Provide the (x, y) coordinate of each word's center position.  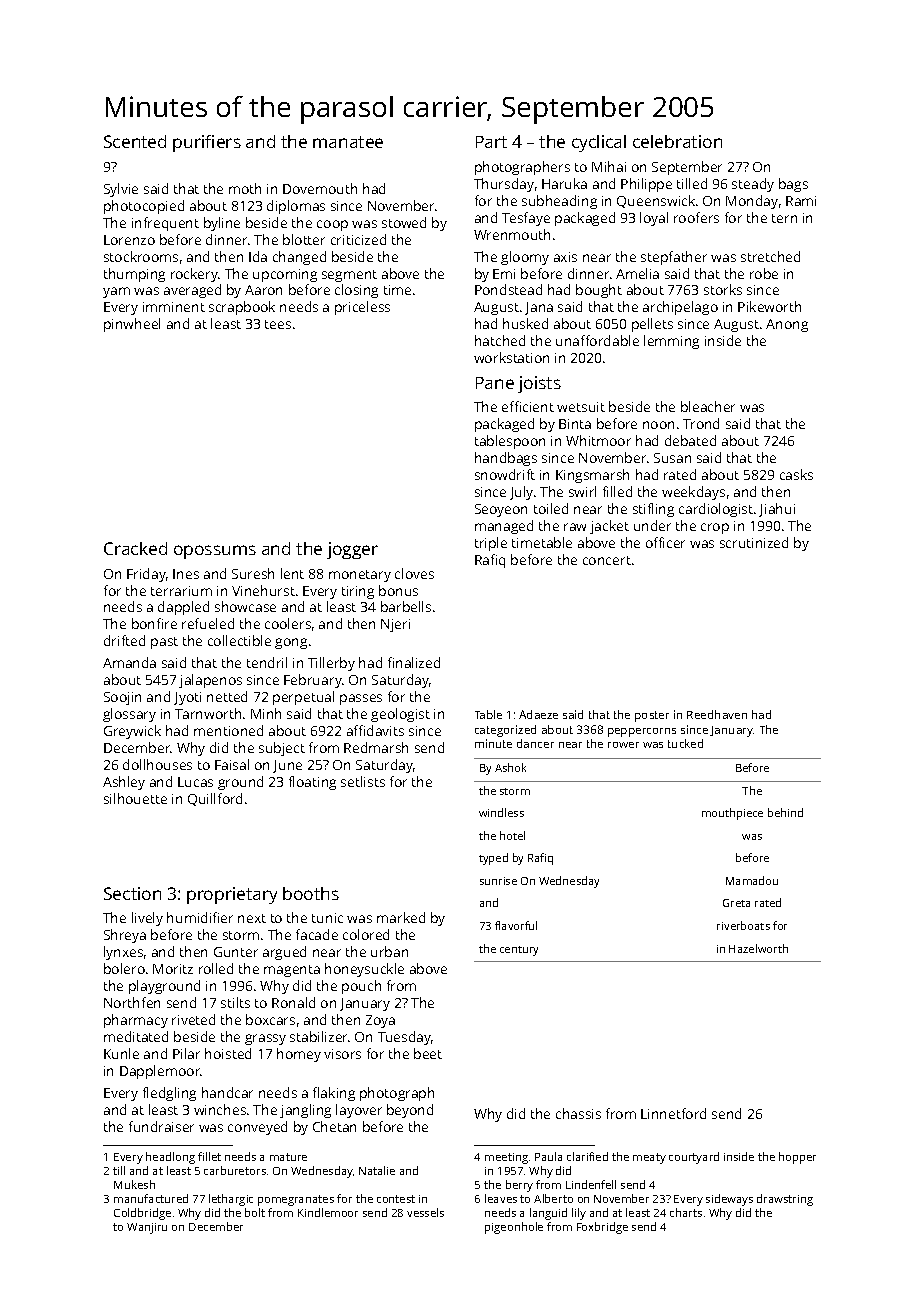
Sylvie (121, 190)
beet (428, 1053)
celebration (677, 141)
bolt (255, 1212)
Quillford (215, 799)
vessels (425, 1212)
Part (491, 142)
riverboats (743, 925)
